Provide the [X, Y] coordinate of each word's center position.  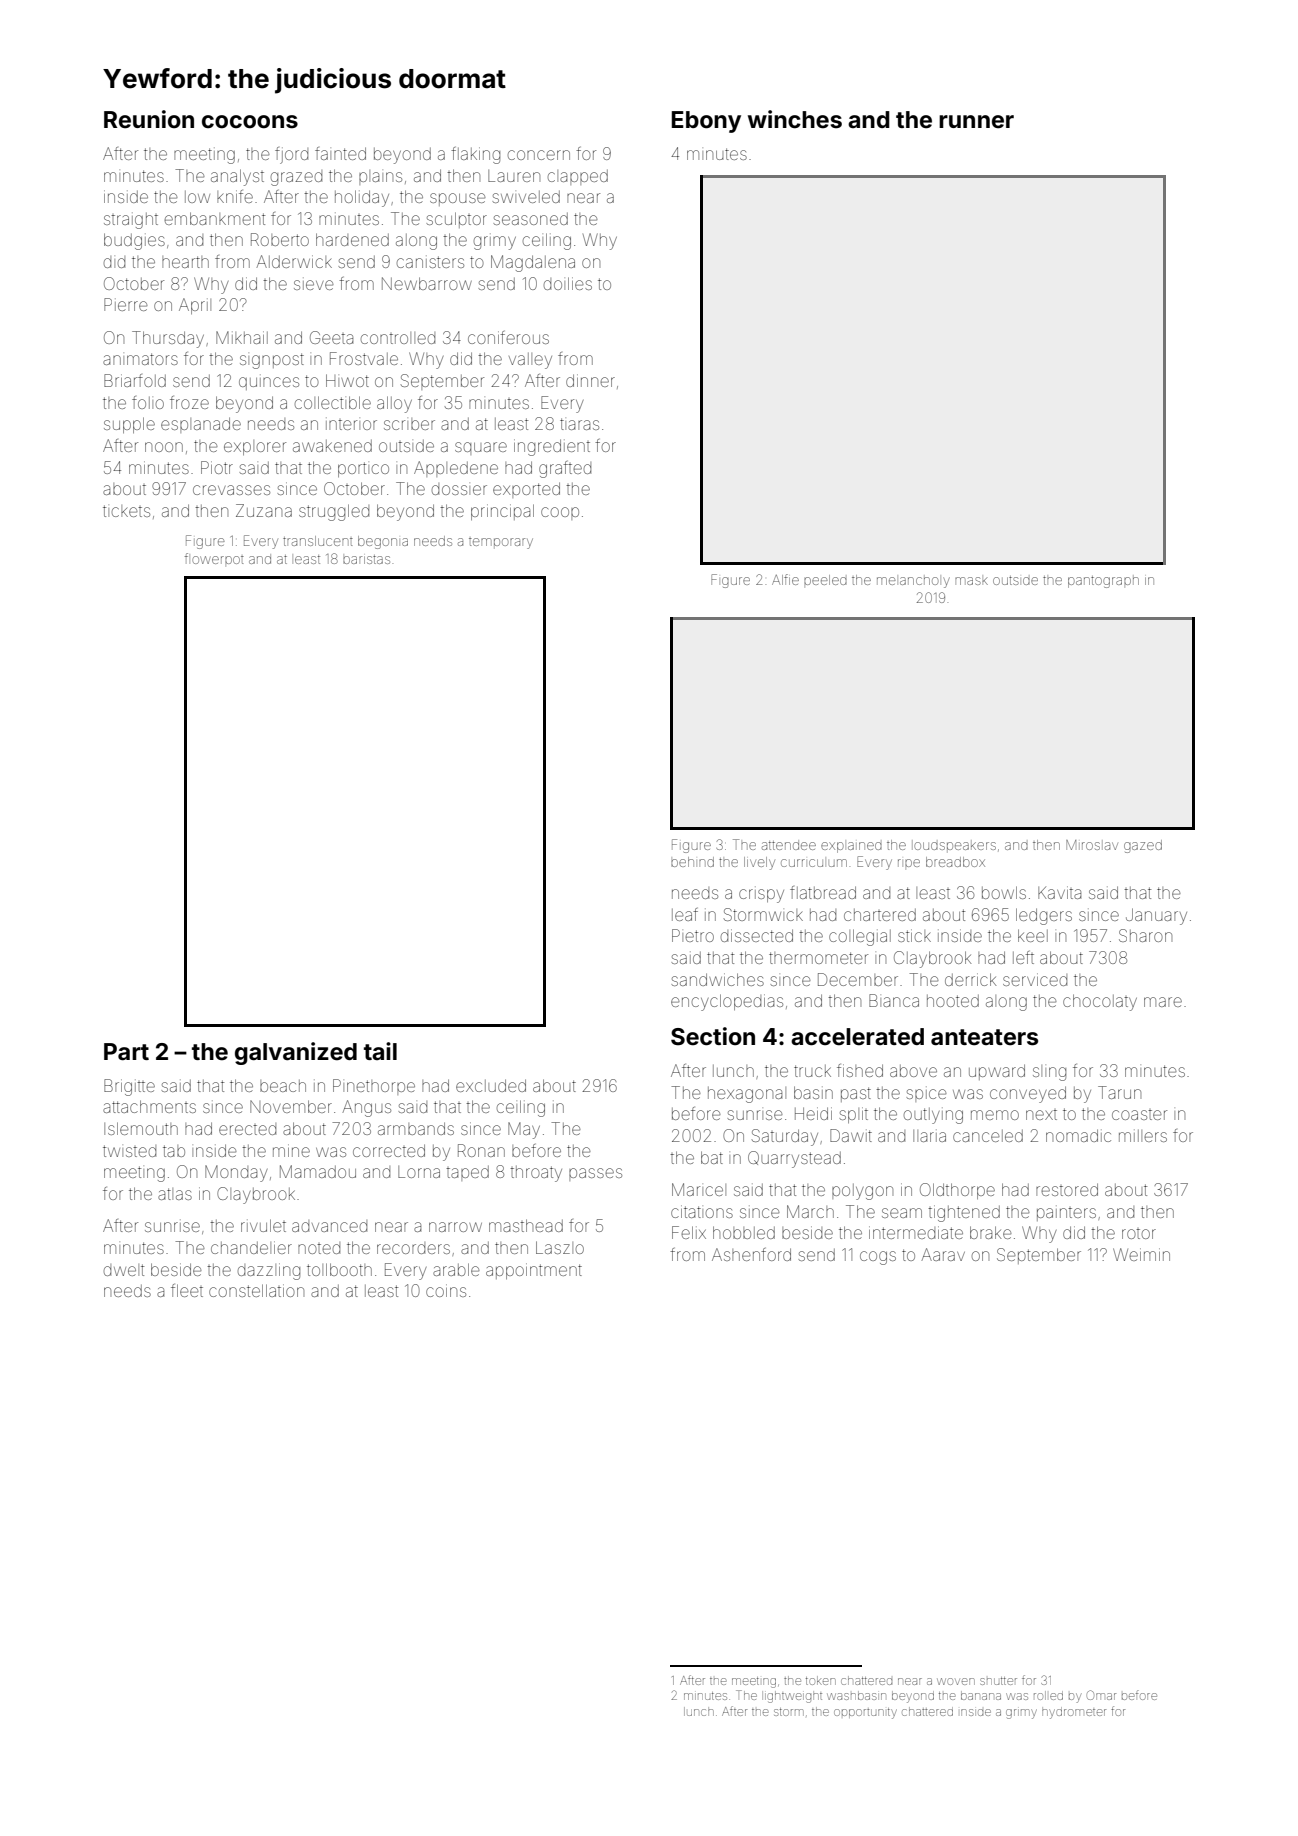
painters [1066, 1214]
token [821, 1680]
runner [976, 122]
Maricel [699, 1189]
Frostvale [364, 358]
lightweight [793, 1697]
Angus [366, 1108]
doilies [568, 283]
